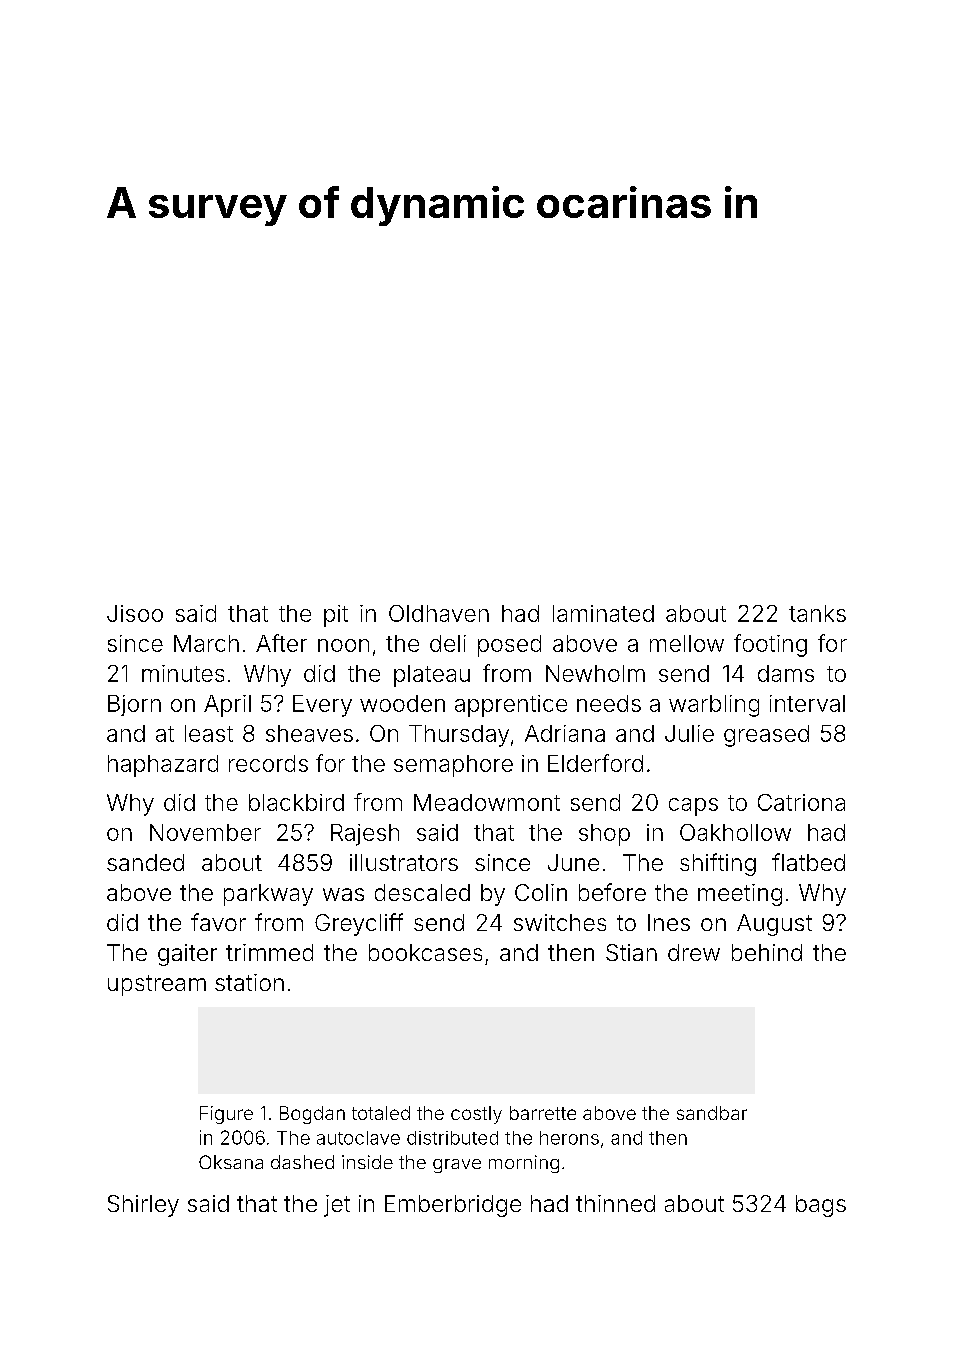  What do you see at coordinates (183, 673) in the image?
I see `minutes` at bounding box center [183, 673].
